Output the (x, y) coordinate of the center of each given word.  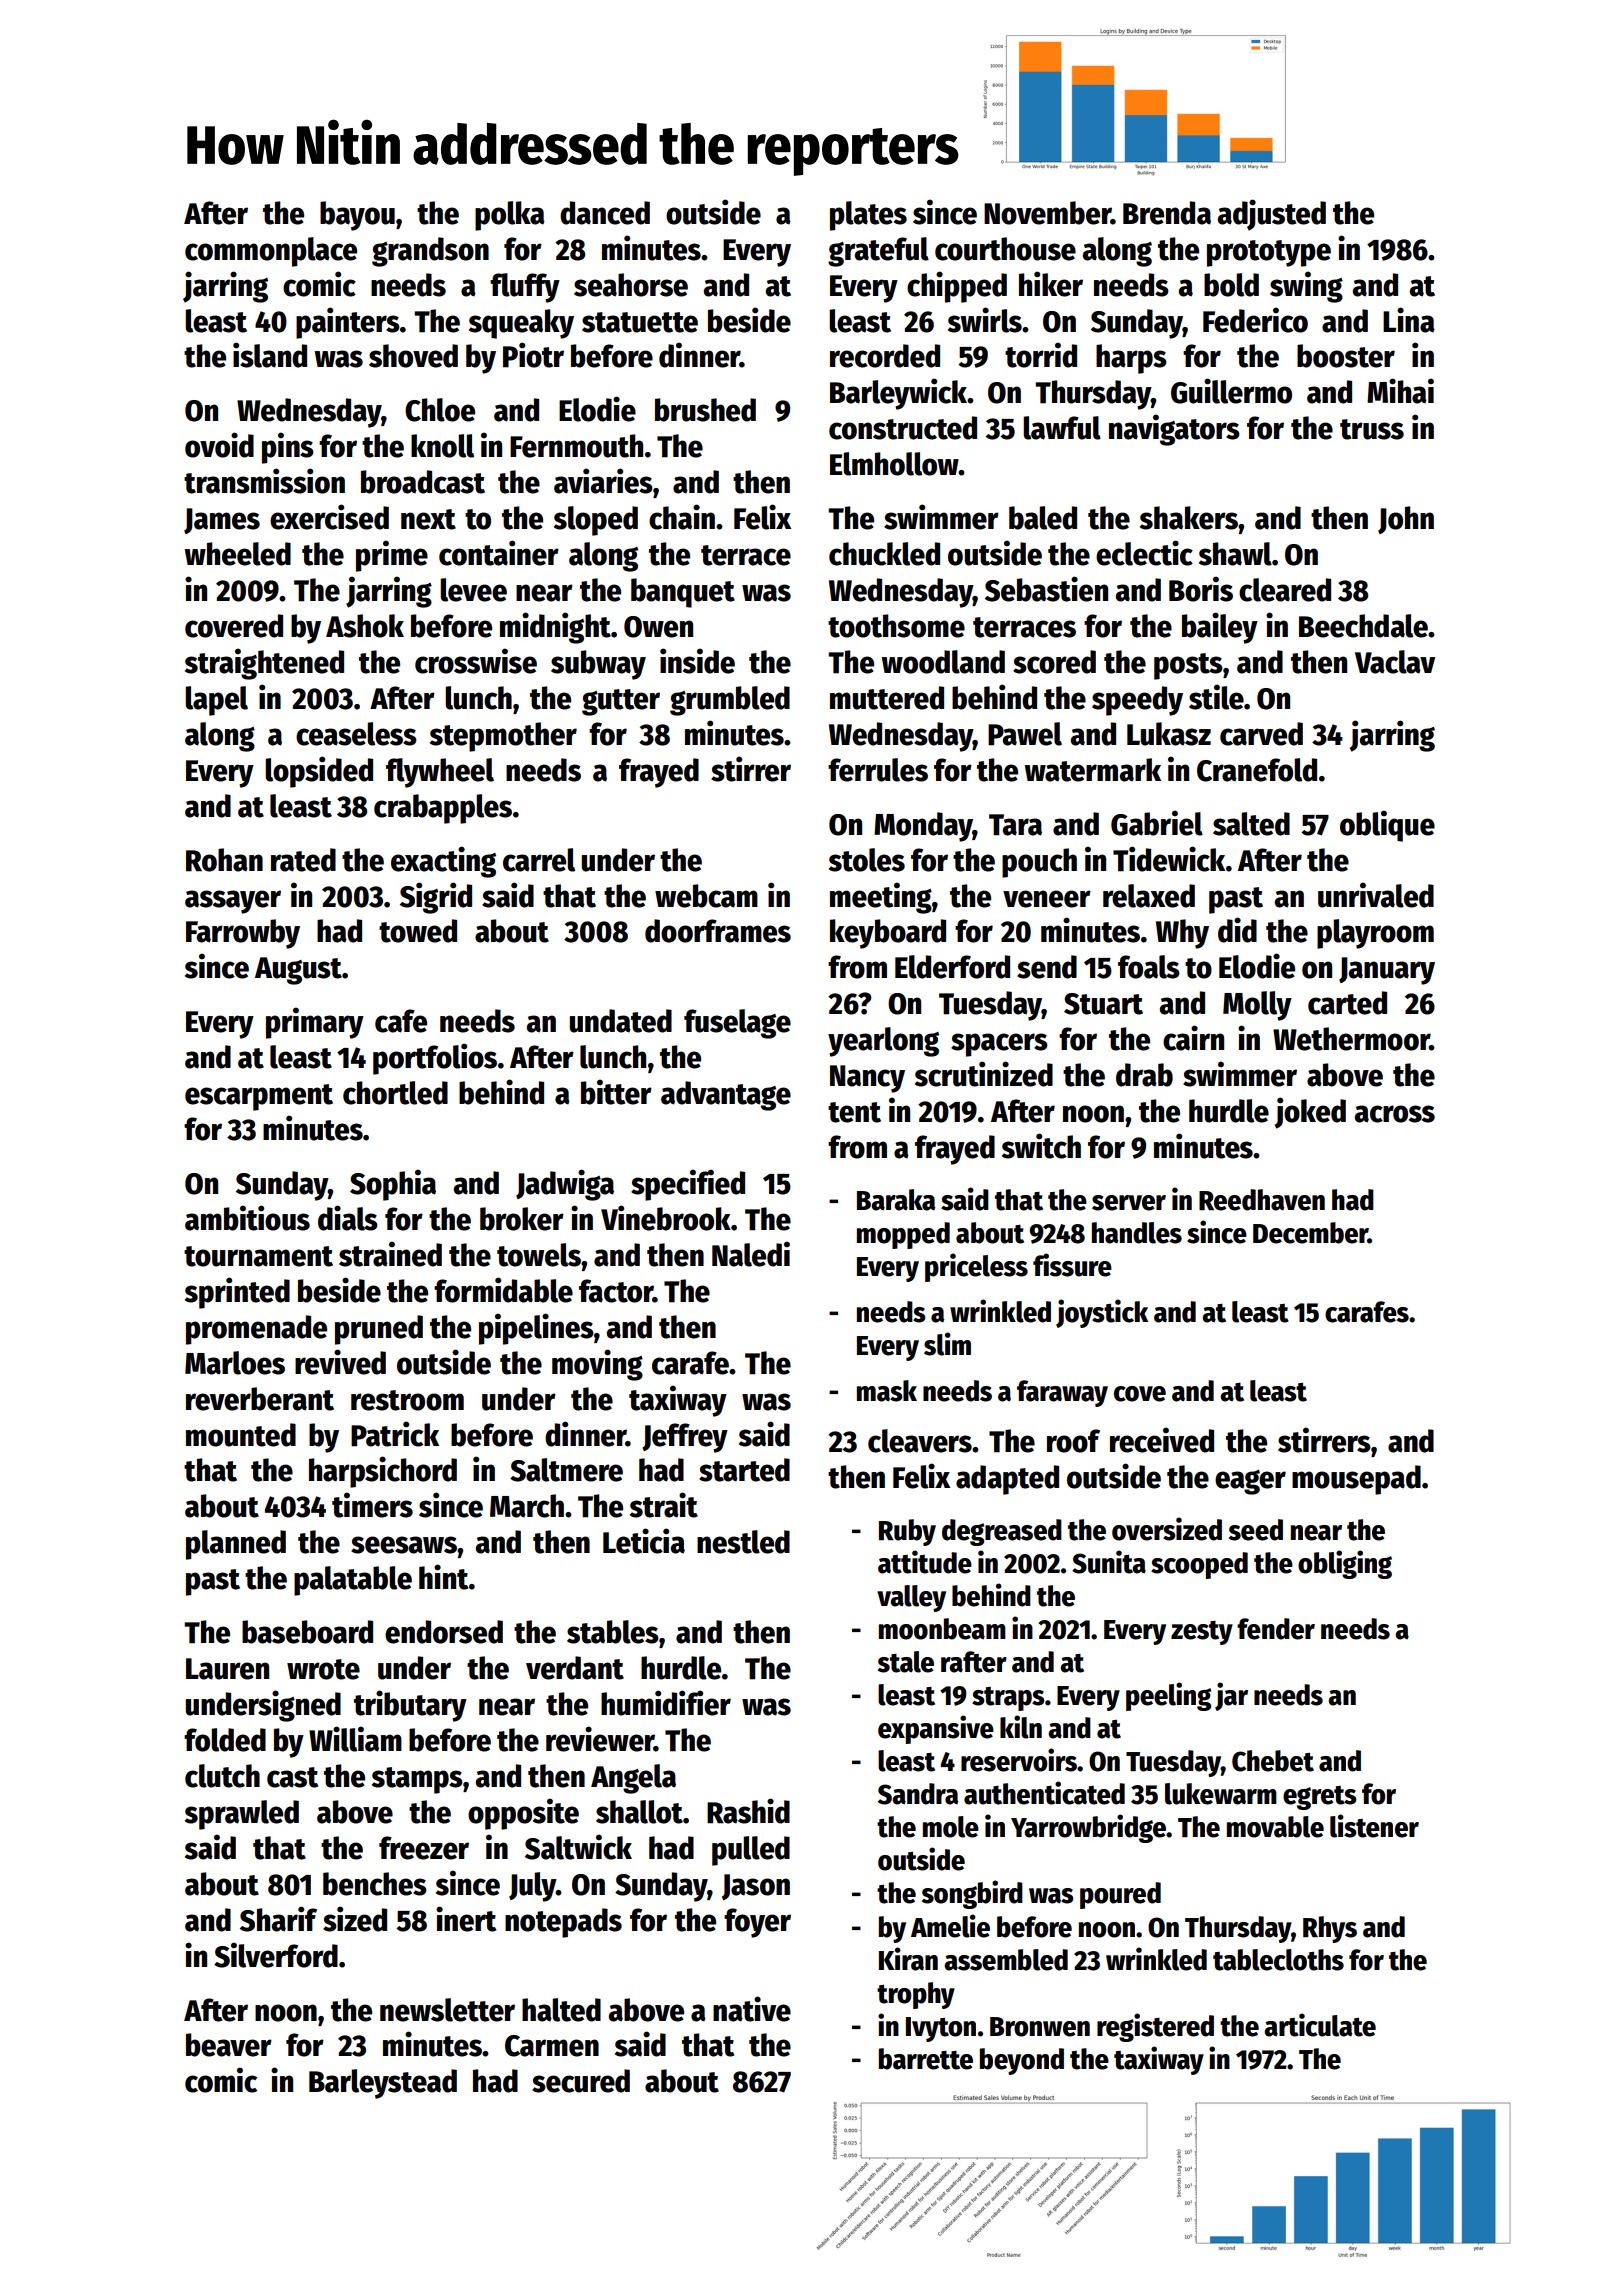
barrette (926, 2059)
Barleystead (383, 2084)
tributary (410, 1706)
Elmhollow (894, 464)
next (428, 519)
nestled (743, 1542)
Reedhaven (1262, 1200)
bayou (357, 216)
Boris (1201, 589)
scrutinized (984, 1074)
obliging (1345, 1564)
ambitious (247, 1218)
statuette (640, 322)
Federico (1255, 320)
